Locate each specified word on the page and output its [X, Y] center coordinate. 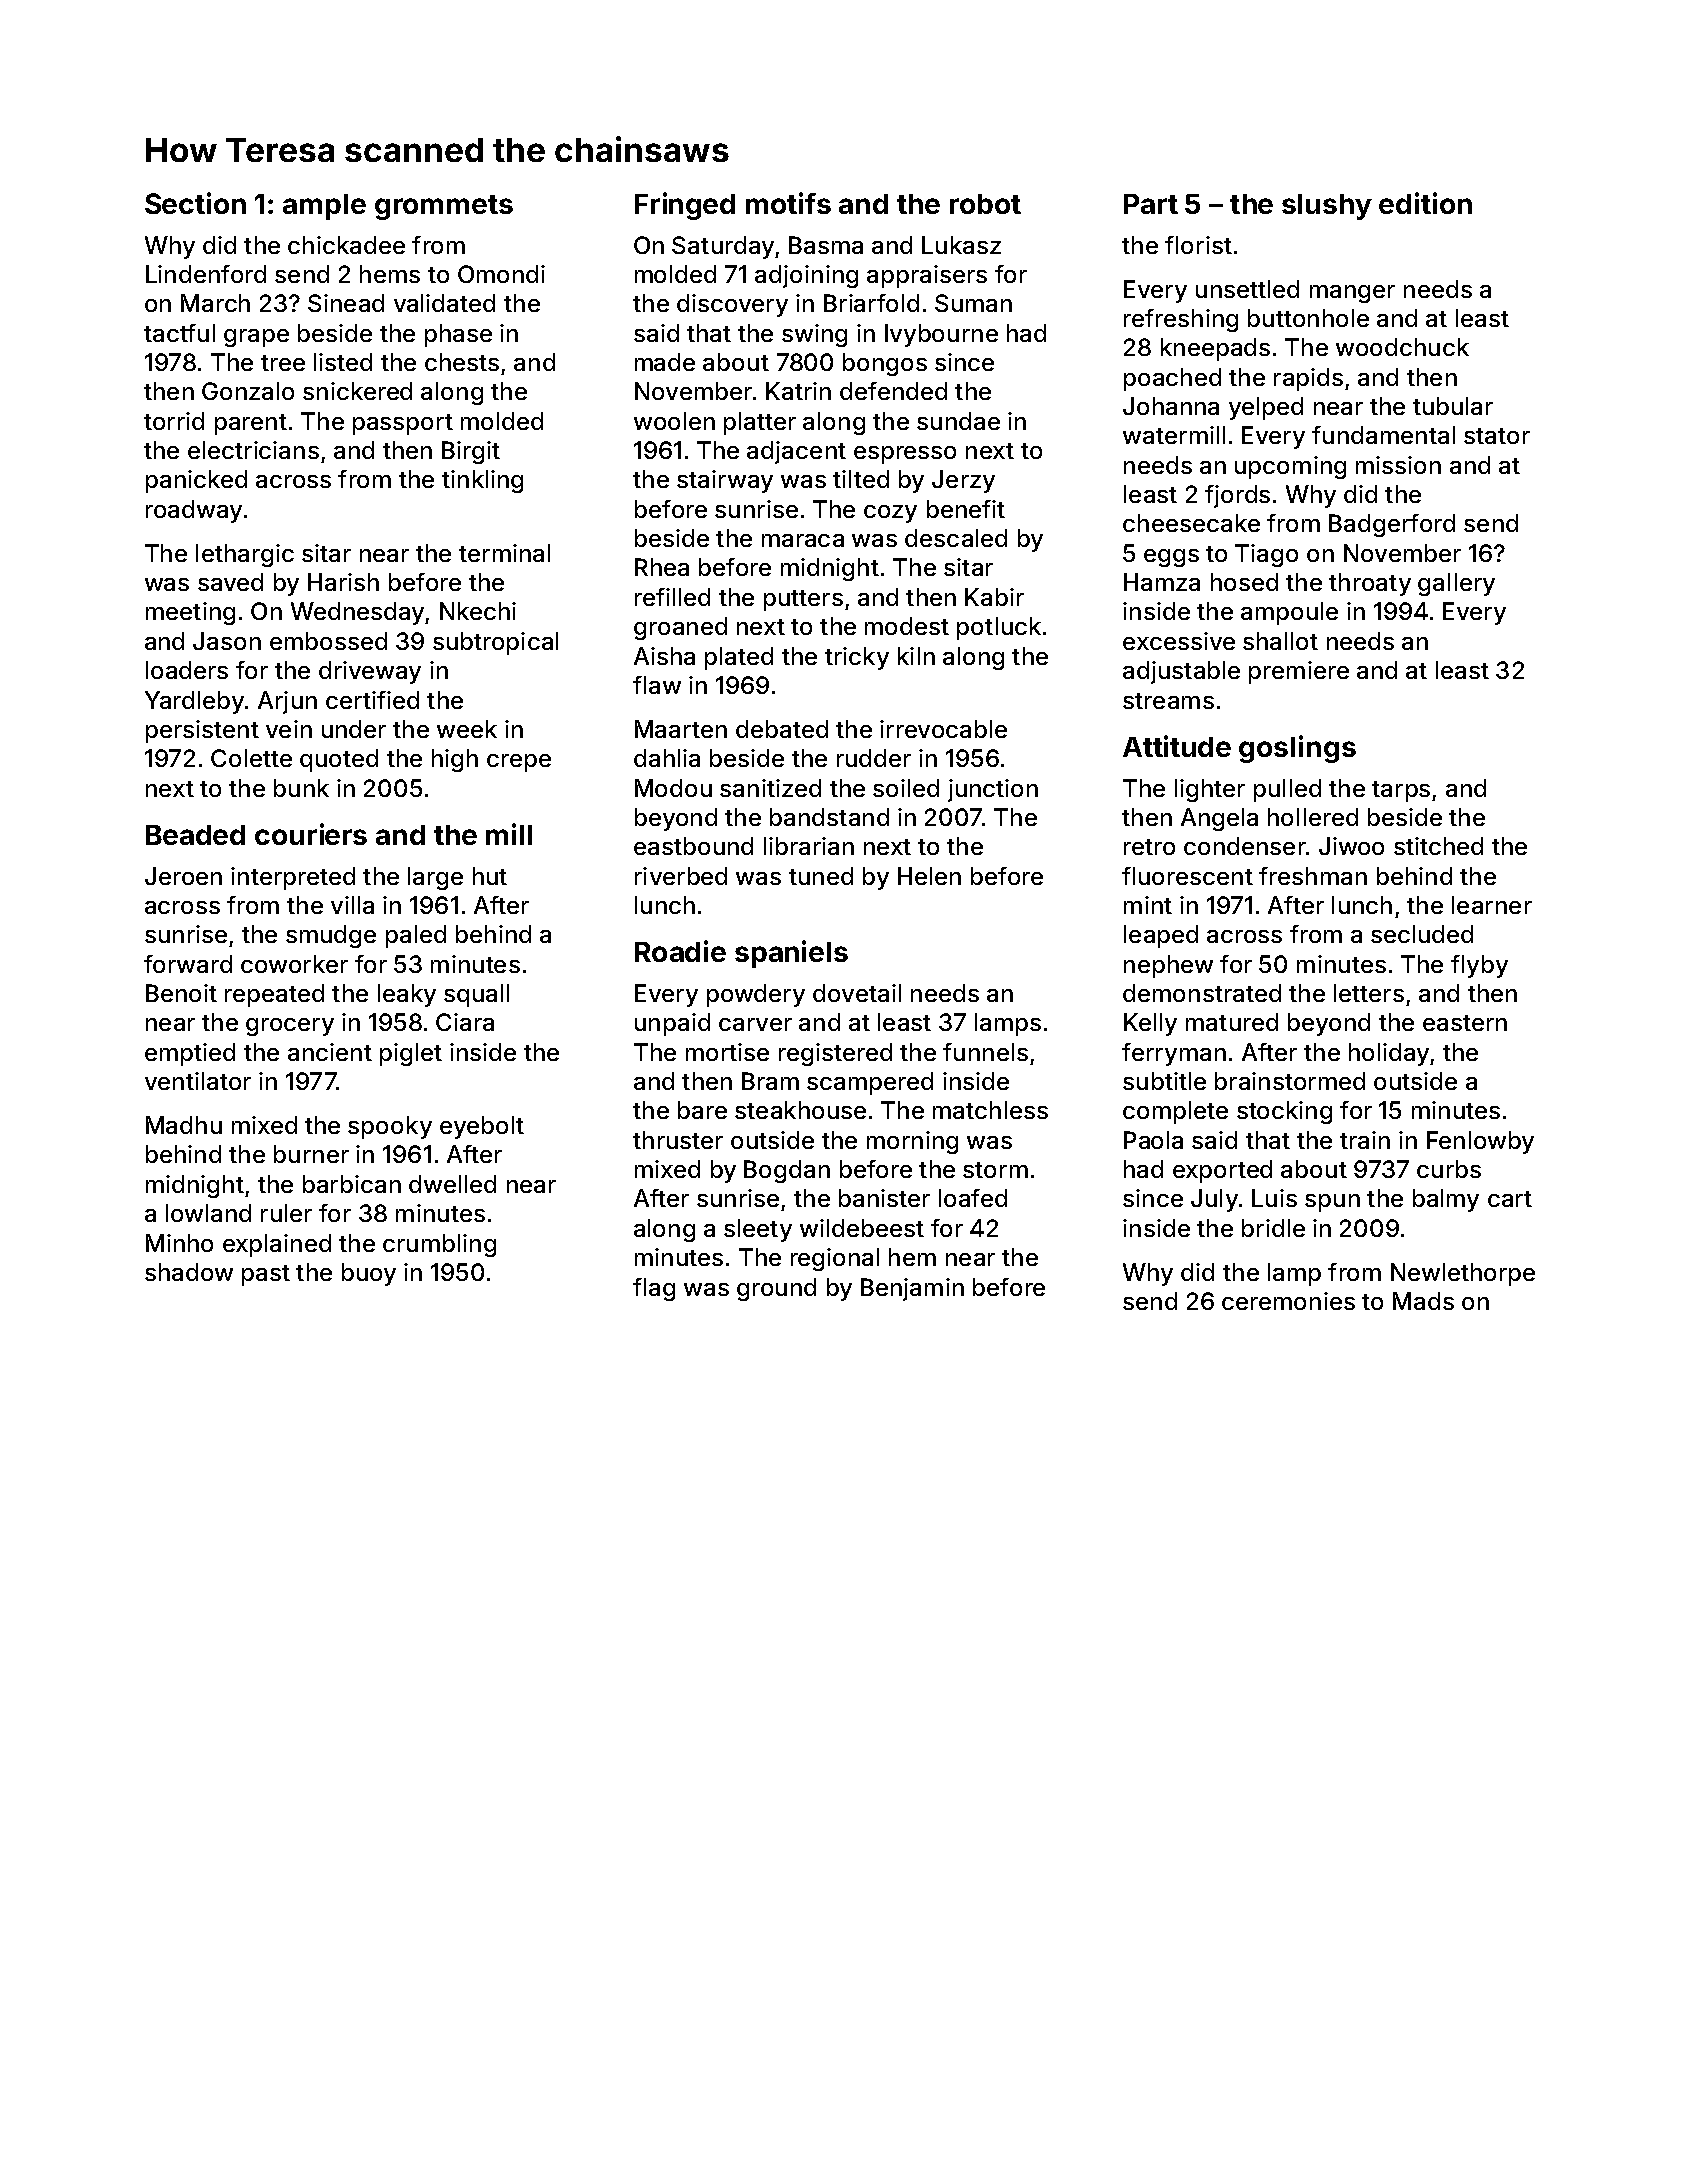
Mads [1423, 1301]
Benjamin [912, 1289]
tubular [1453, 406]
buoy [369, 1274]
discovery [732, 305]
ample [324, 207]
